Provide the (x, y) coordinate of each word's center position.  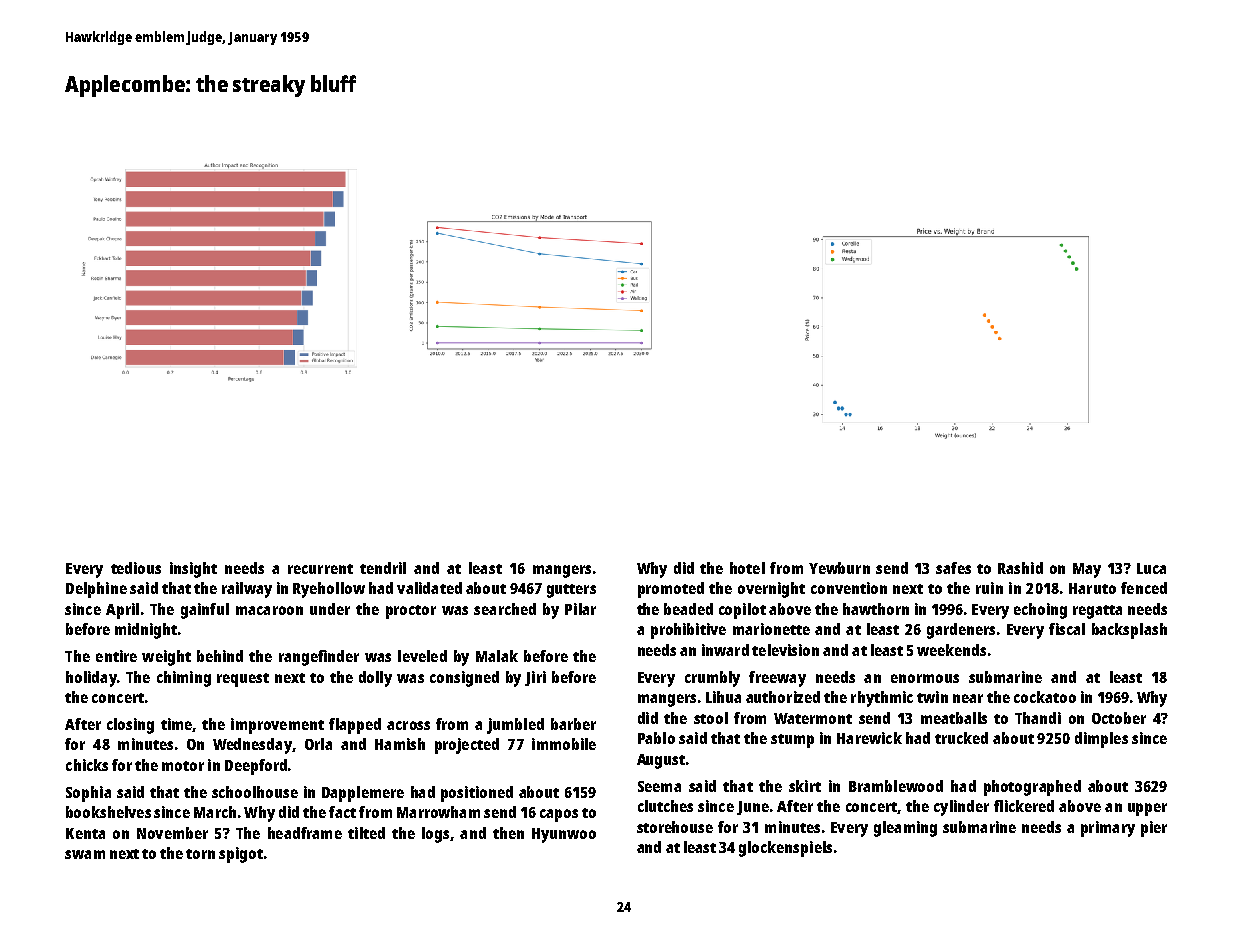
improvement (277, 726)
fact (342, 812)
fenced (1144, 588)
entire (116, 656)
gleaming (905, 829)
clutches (665, 806)
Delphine (96, 590)
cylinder (961, 808)
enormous (925, 678)
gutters (571, 591)
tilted (366, 833)
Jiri (535, 678)
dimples (1101, 740)
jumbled (515, 726)
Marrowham (438, 812)
